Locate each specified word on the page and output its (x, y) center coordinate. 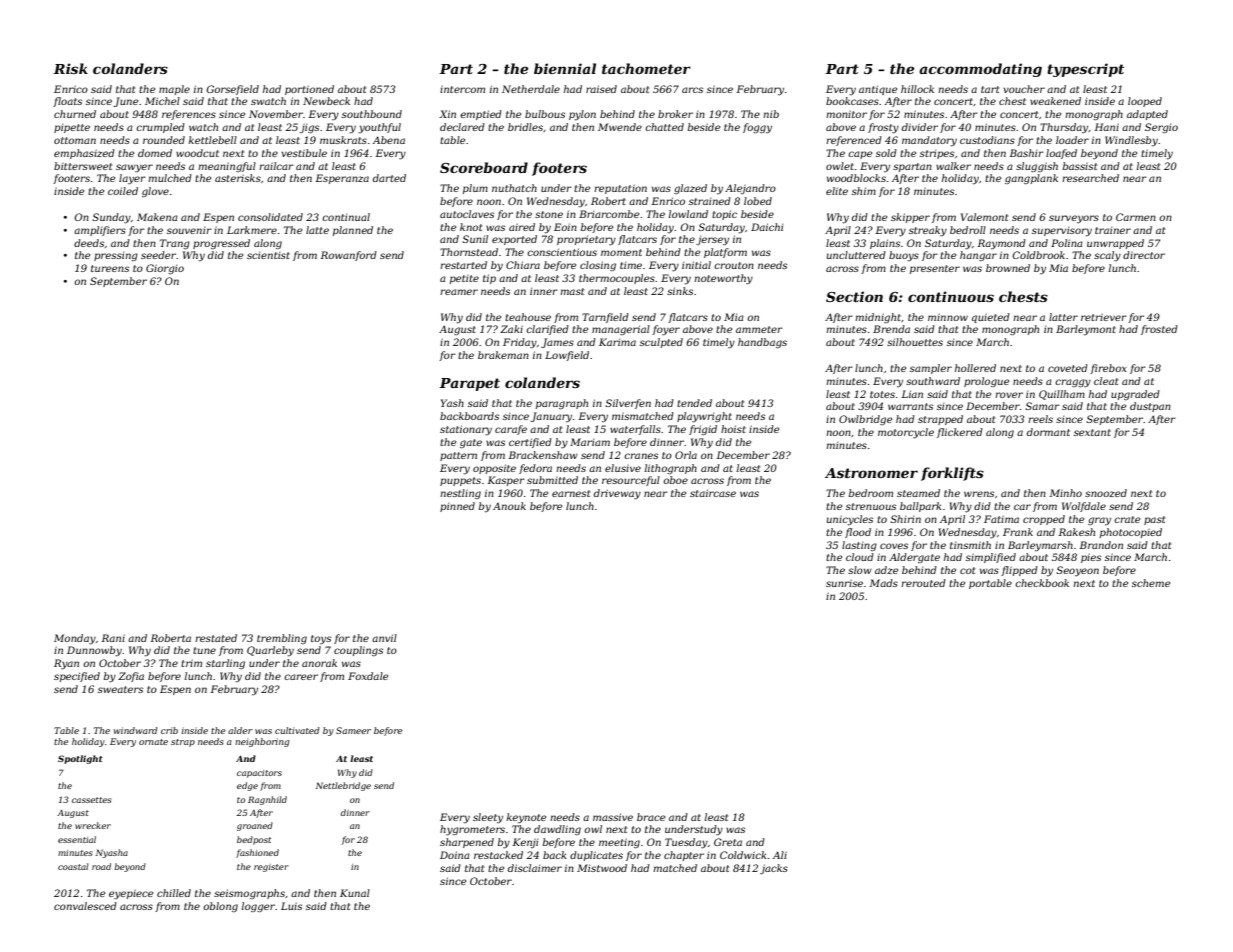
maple (174, 90)
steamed (918, 493)
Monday (75, 639)
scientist (268, 255)
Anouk (509, 506)
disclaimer (535, 868)
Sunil (475, 239)
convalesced (85, 906)
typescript (1085, 70)
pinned (457, 507)
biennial (565, 68)
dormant (1048, 432)
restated (216, 638)
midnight (878, 318)
